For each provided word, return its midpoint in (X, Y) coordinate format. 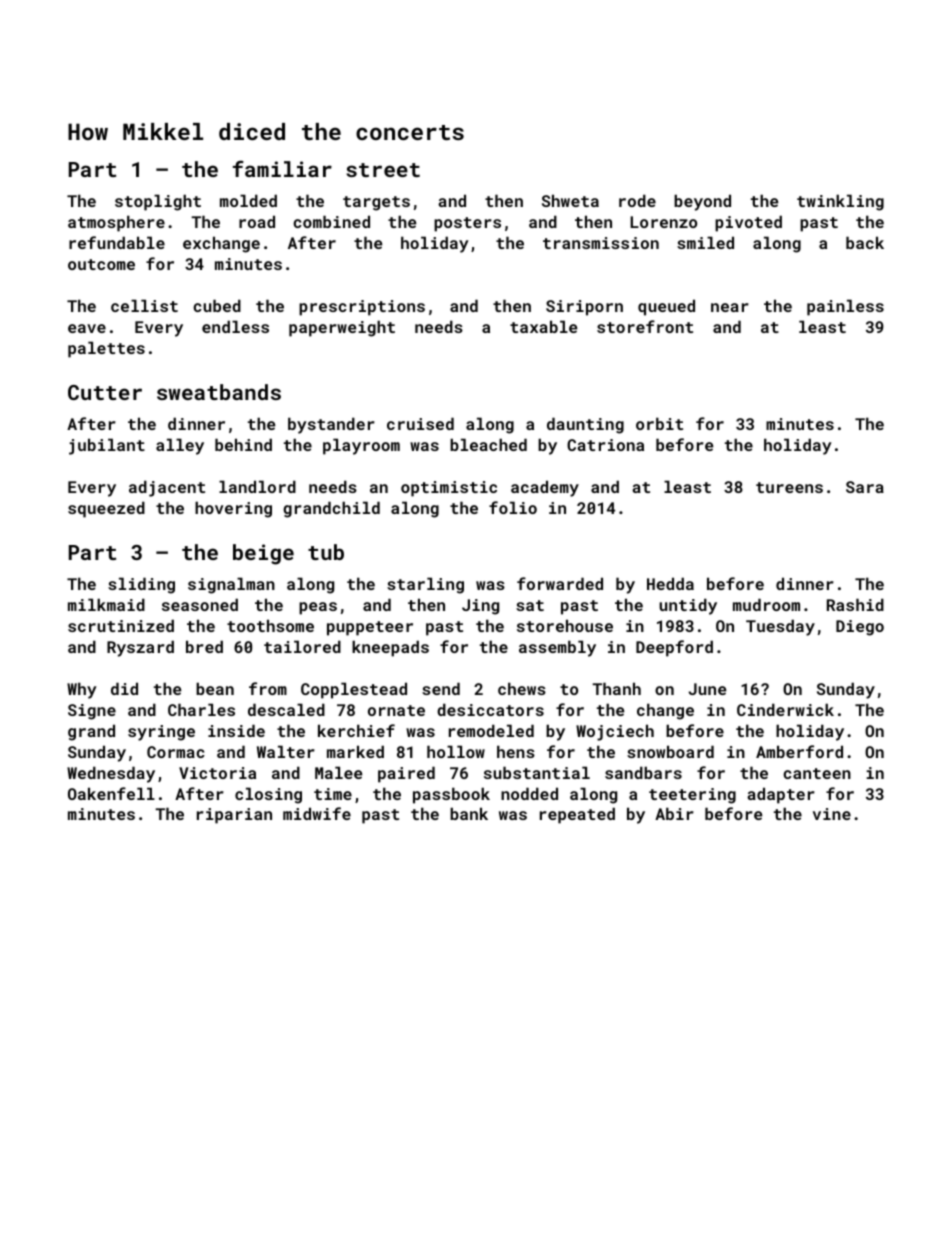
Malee (338, 772)
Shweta (570, 200)
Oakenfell (111, 793)
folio (513, 507)
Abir (674, 813)
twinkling (840, 202)
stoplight (158, 202)
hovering (233, 509)
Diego (860, 628)
